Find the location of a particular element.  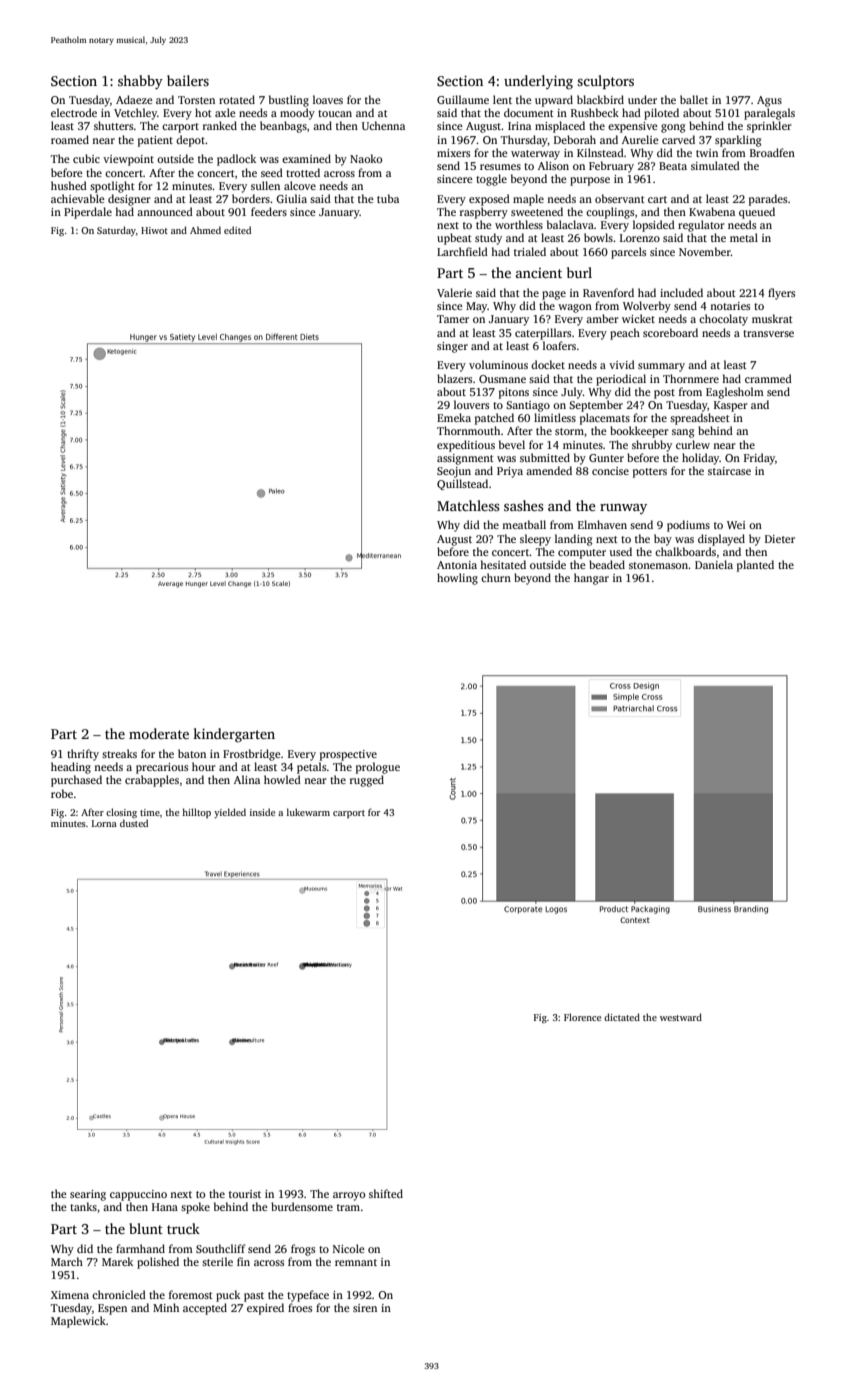

prospective is located at coordinates (348, 755).
